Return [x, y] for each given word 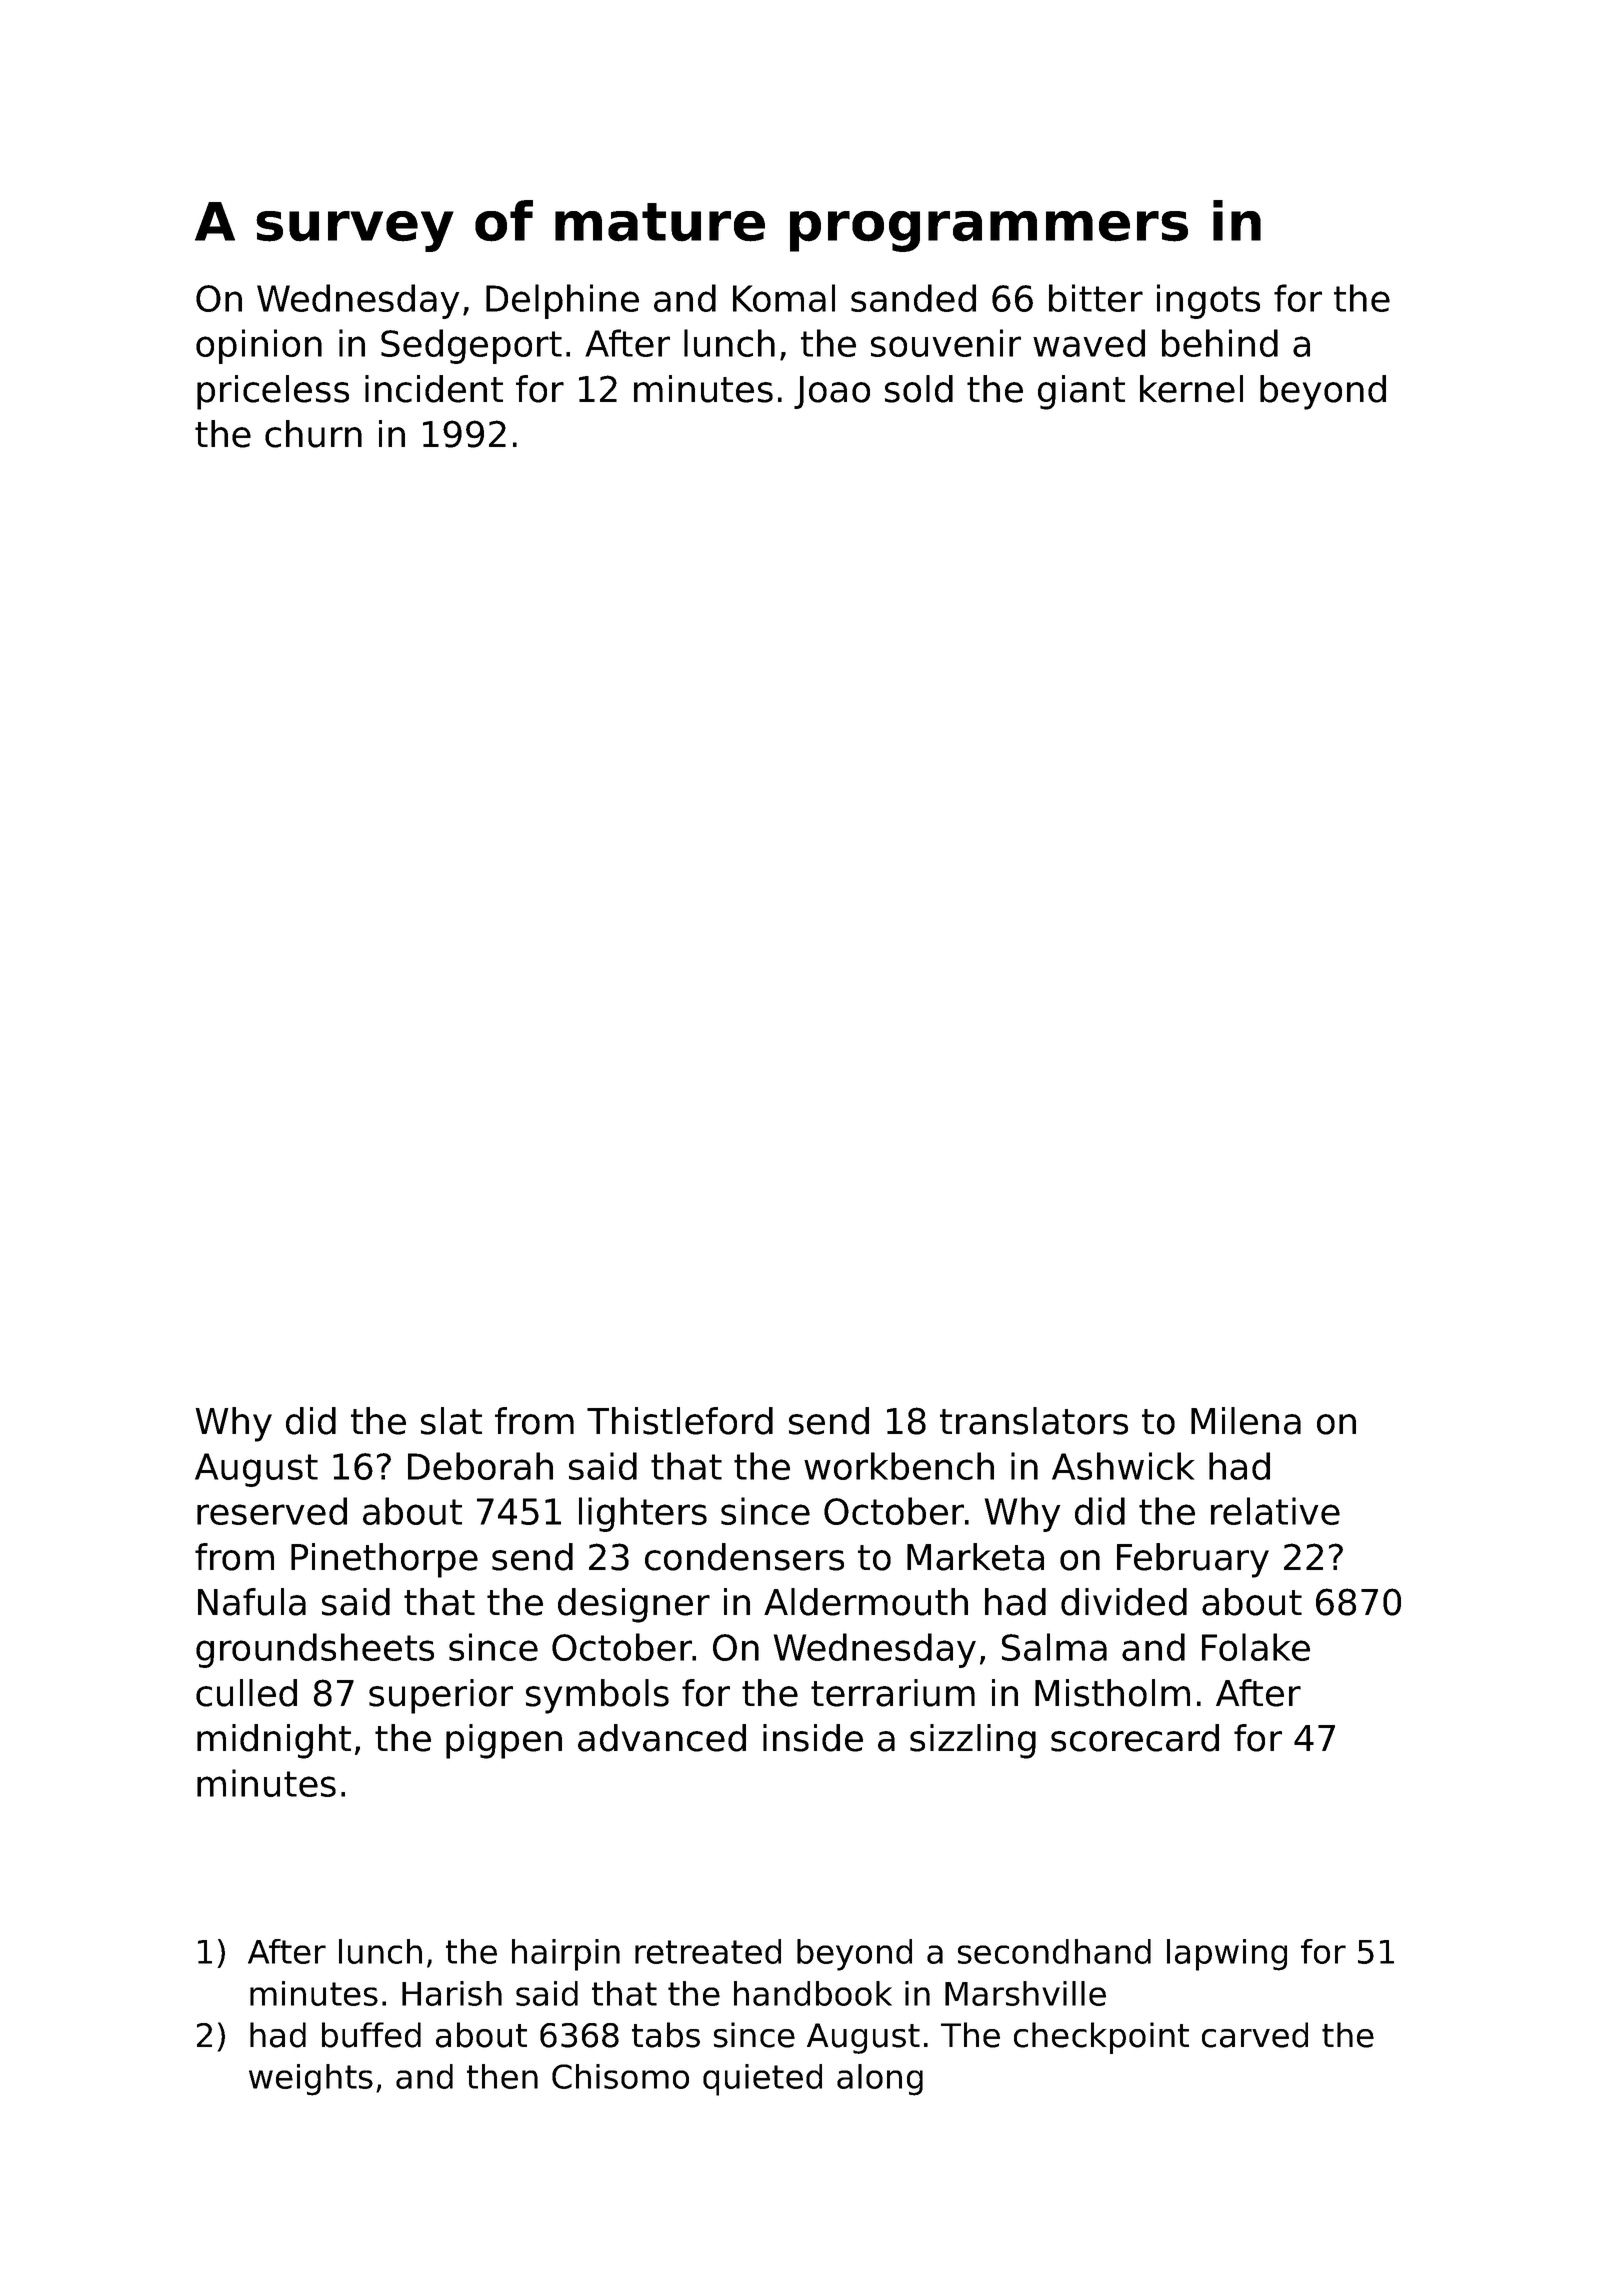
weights [311, 2080]
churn [313, 434]
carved [1255, 2035]
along [880, 2080]
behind [1220, 343]
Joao [832, 392]
